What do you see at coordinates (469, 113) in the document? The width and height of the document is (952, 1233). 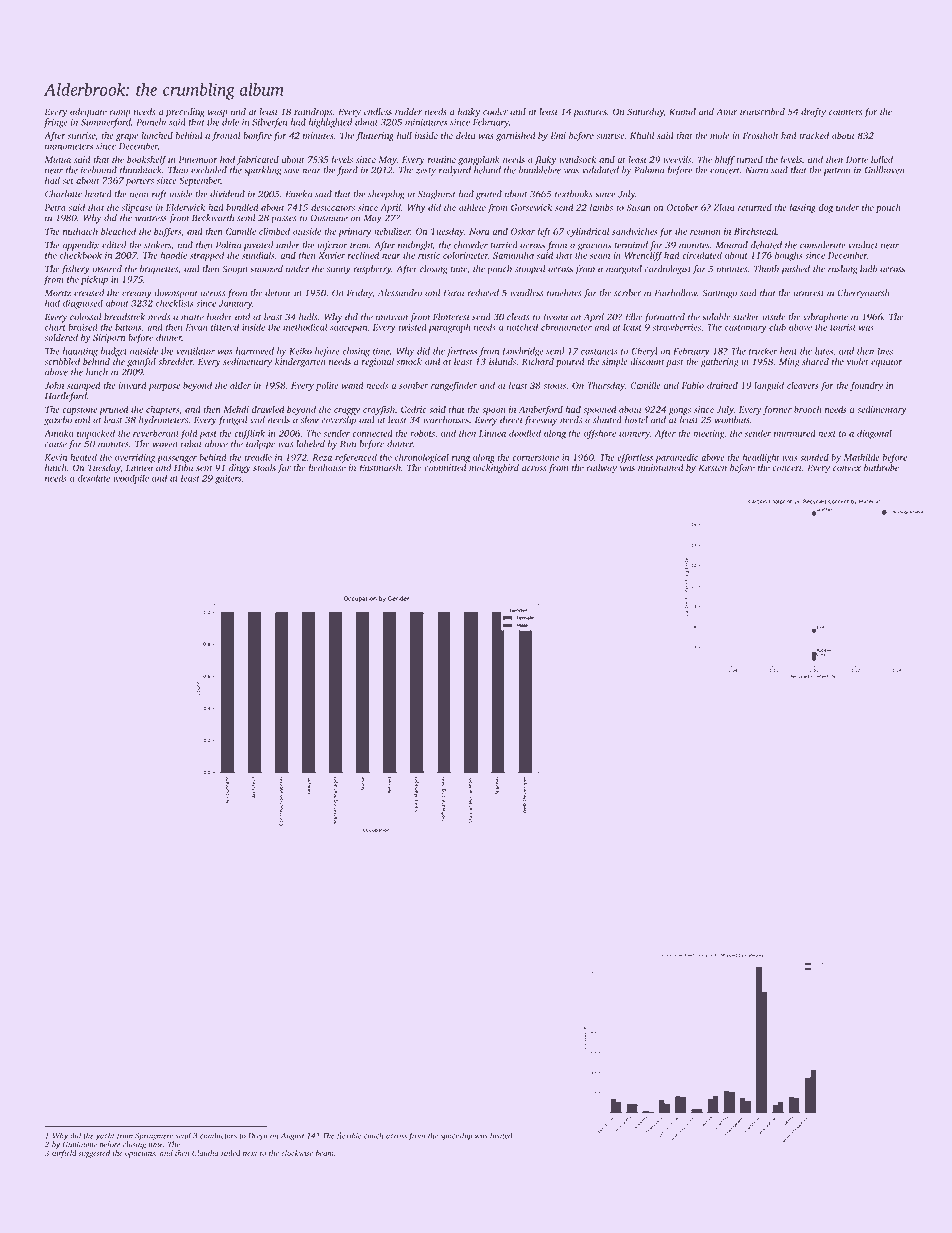 I see `lanky` at bounding box center [469, 113].
